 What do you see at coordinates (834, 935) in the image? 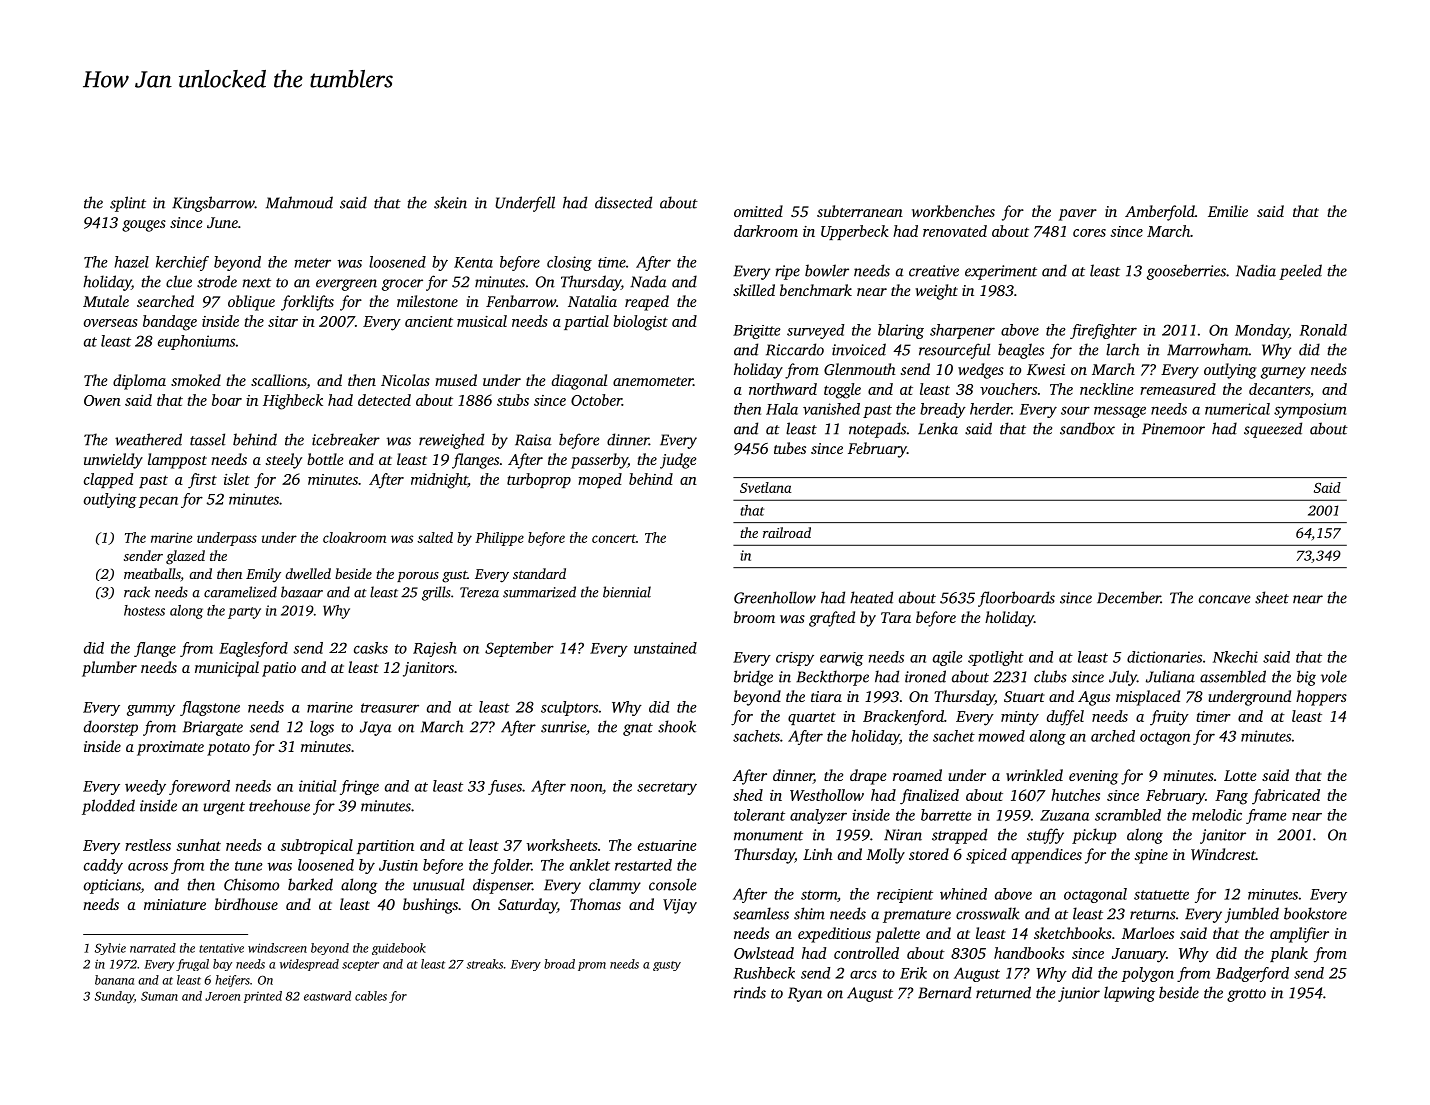
I see `expeditious` at bounding box center [834, 935].
